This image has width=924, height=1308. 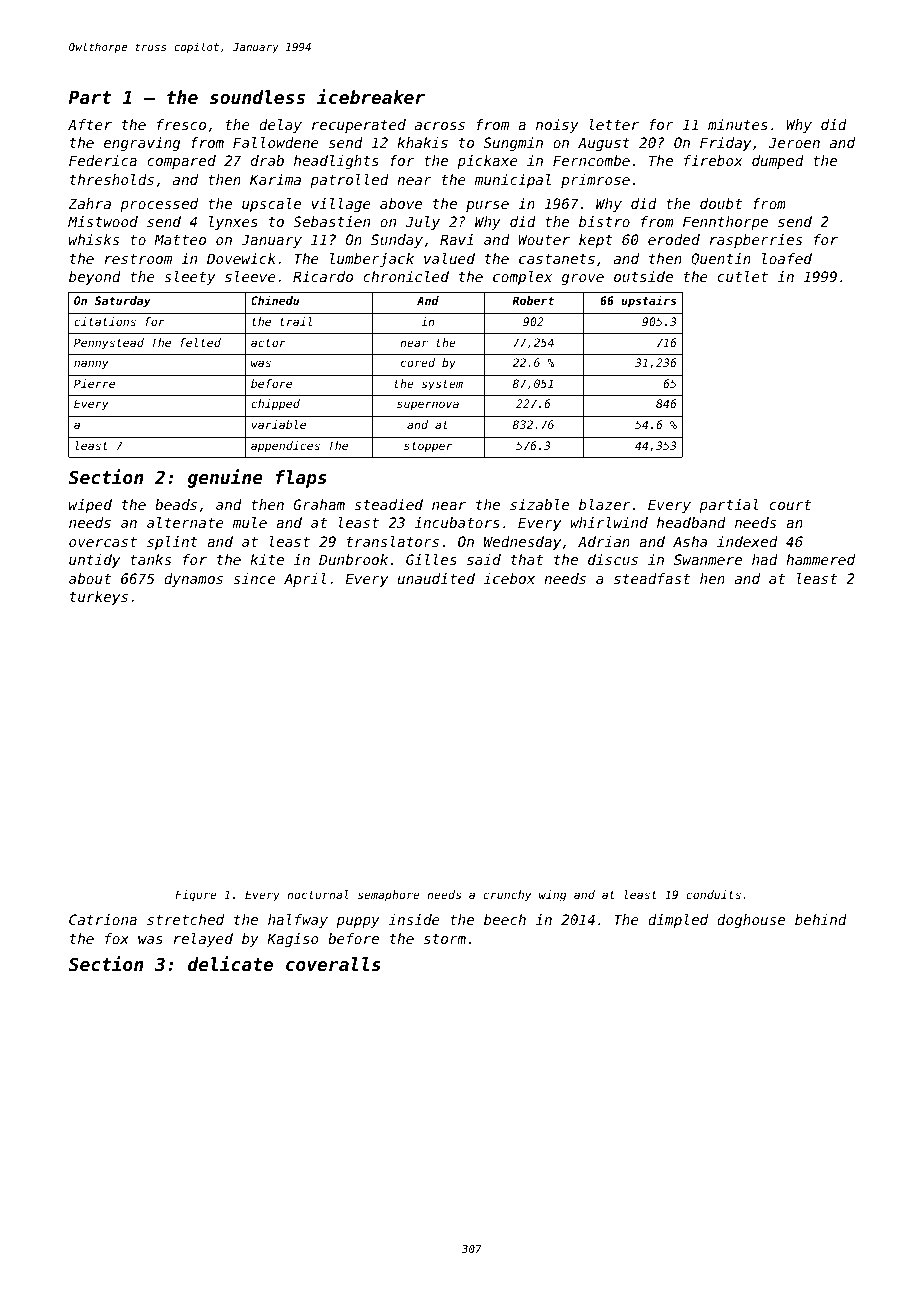 What do you see at coordinates (91, 365) in the image?
I see `nanny` at bounding box center [91, 365].
